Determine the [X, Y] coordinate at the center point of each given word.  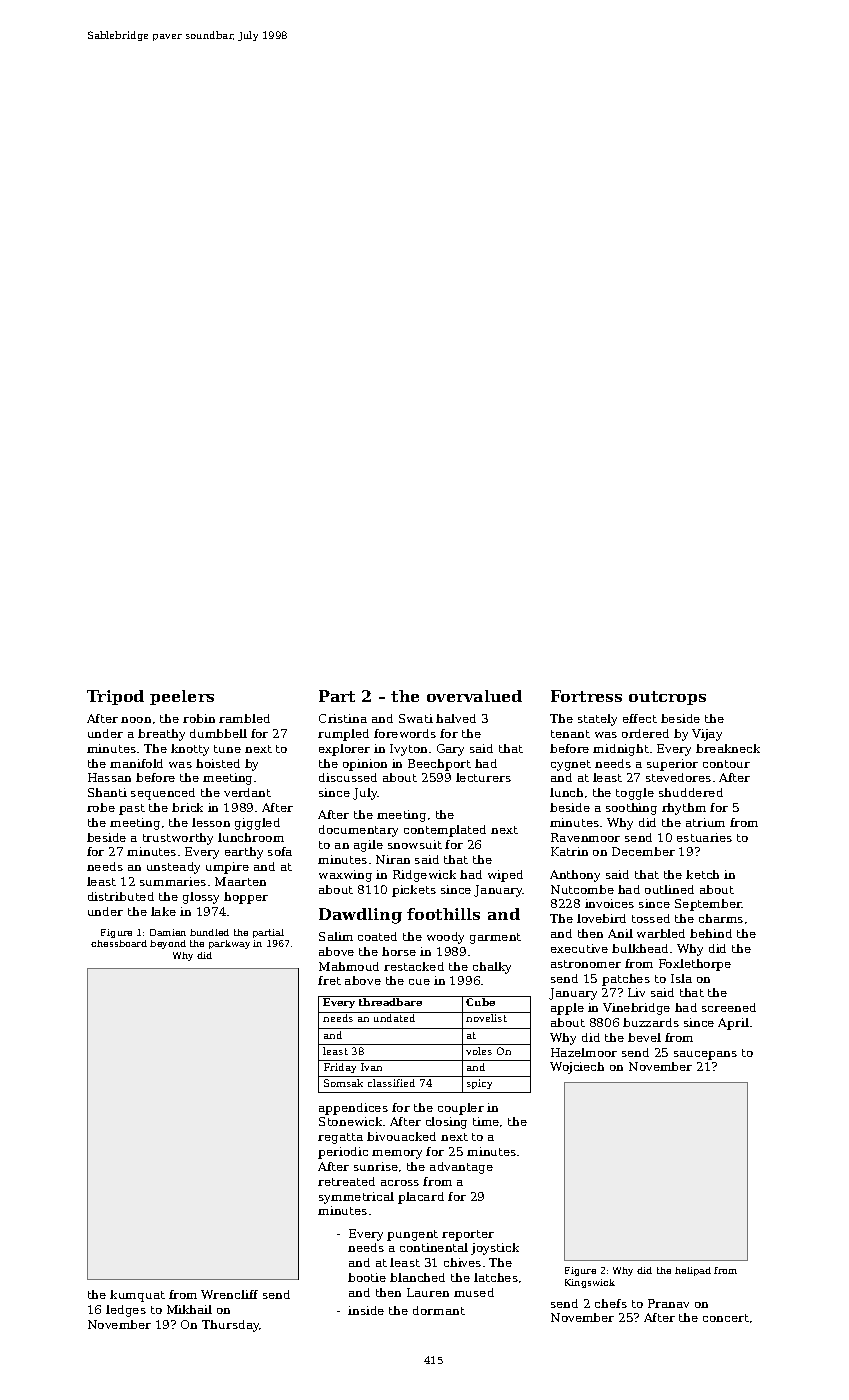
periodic [343, 1153]
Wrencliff [229, 1294]
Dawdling [360, 916]
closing [446, 1123]
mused [474, 1292]
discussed [348, 777]
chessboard [119, 943]
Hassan [109, 777]
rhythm [684, 809]
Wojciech [577, 1068]
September [708, 905]
